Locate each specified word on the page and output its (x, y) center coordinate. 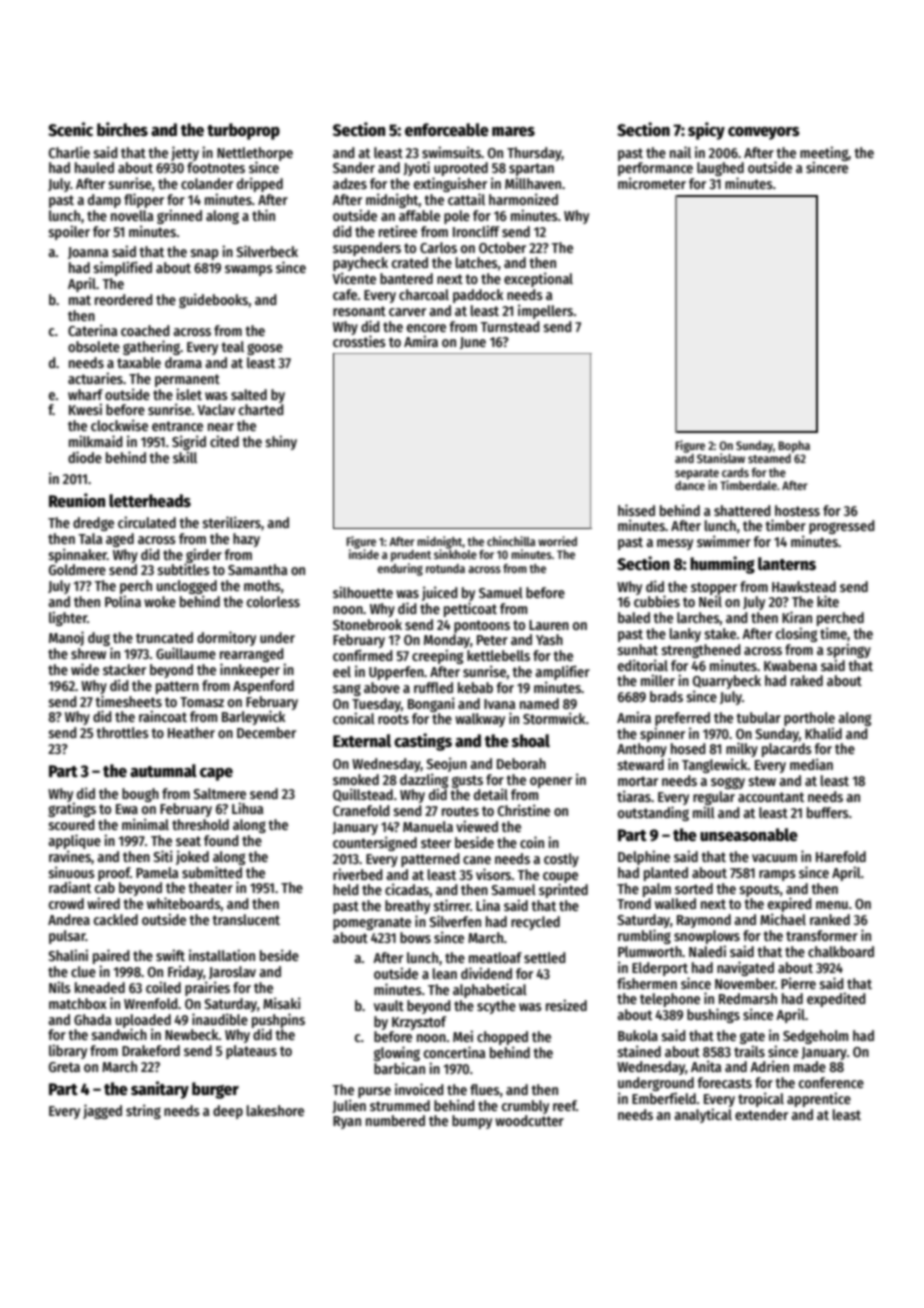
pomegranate (372, 923)
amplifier (562, 672)
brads (666, 696)
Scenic (70, 129)
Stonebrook (367, 624)
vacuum (774, 858)
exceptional (538, 279)
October (502, 247)
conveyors (764, 133)
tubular (758, 717)
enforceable (447, 130)
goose (265, 349)
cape (216, 774)
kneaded (100, 987)
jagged (102, 1111)
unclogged (187, 587)
